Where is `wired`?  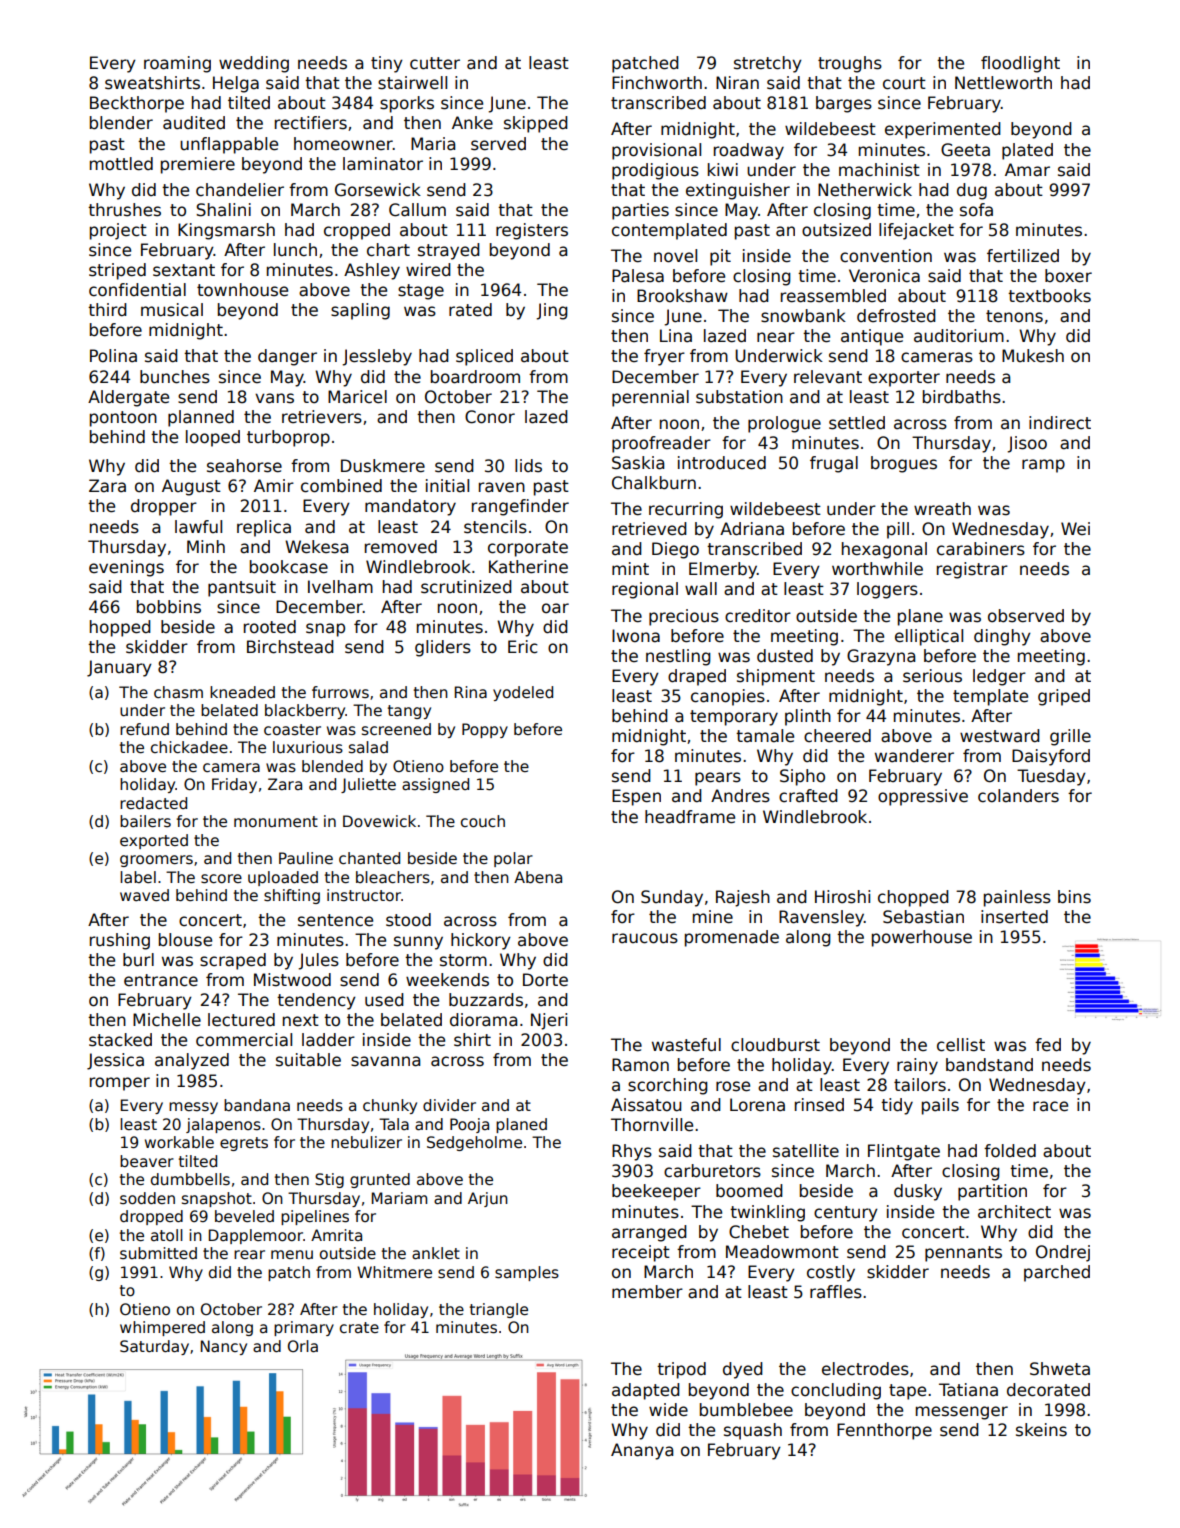
wired is located at coordinates (428, 270).
